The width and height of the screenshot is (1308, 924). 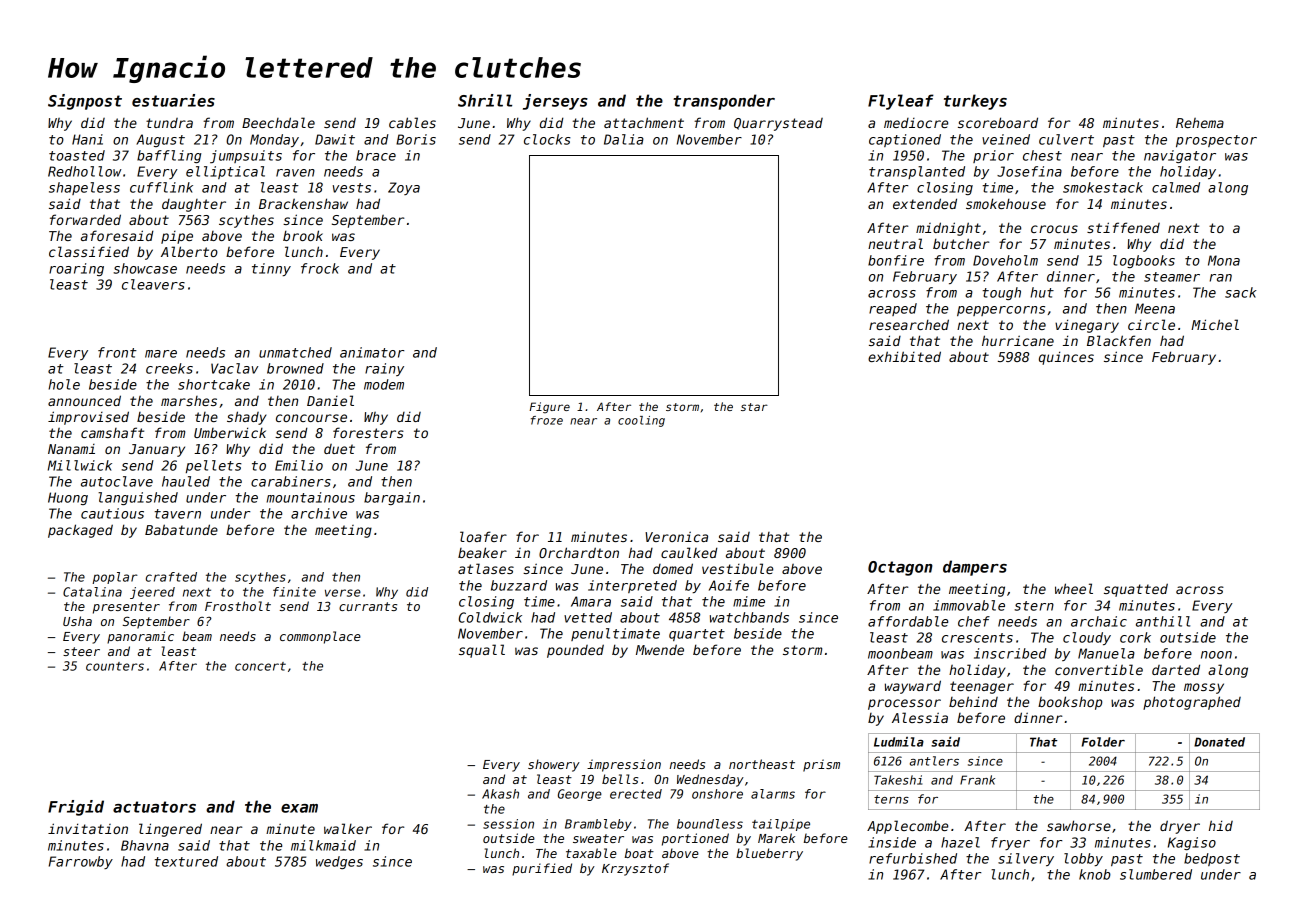 I want to click on turkeys, so click(x=975, y=102).
